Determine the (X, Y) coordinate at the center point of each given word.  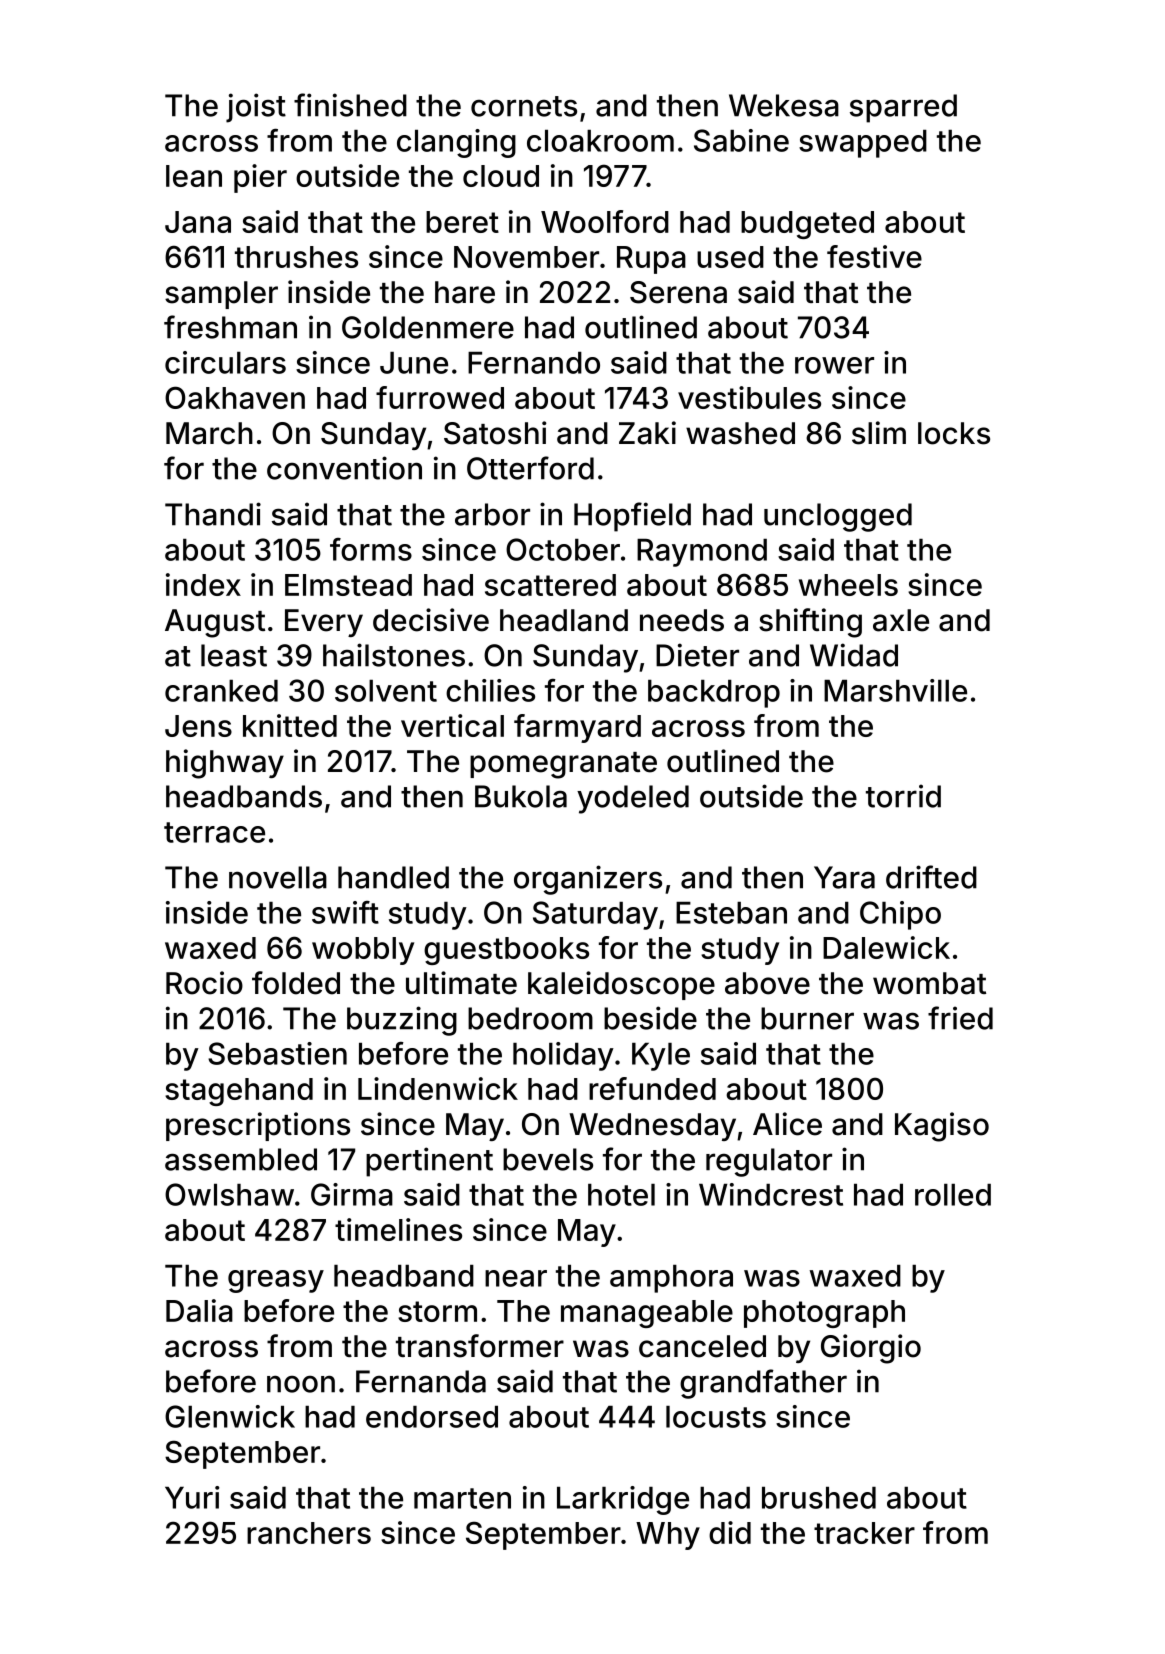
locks (954, 433)
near (516, 1278)
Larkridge (623, 1500)
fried (960, 1018)
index (203, 584)
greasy (276, 1281)
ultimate (461, 983)
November (526, 257)
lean (194, 176)
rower (834, 365)
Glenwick (230, 1416)
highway (225, 764)
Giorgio (871, 1349)
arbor (492, 514)
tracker (864, 1533)
